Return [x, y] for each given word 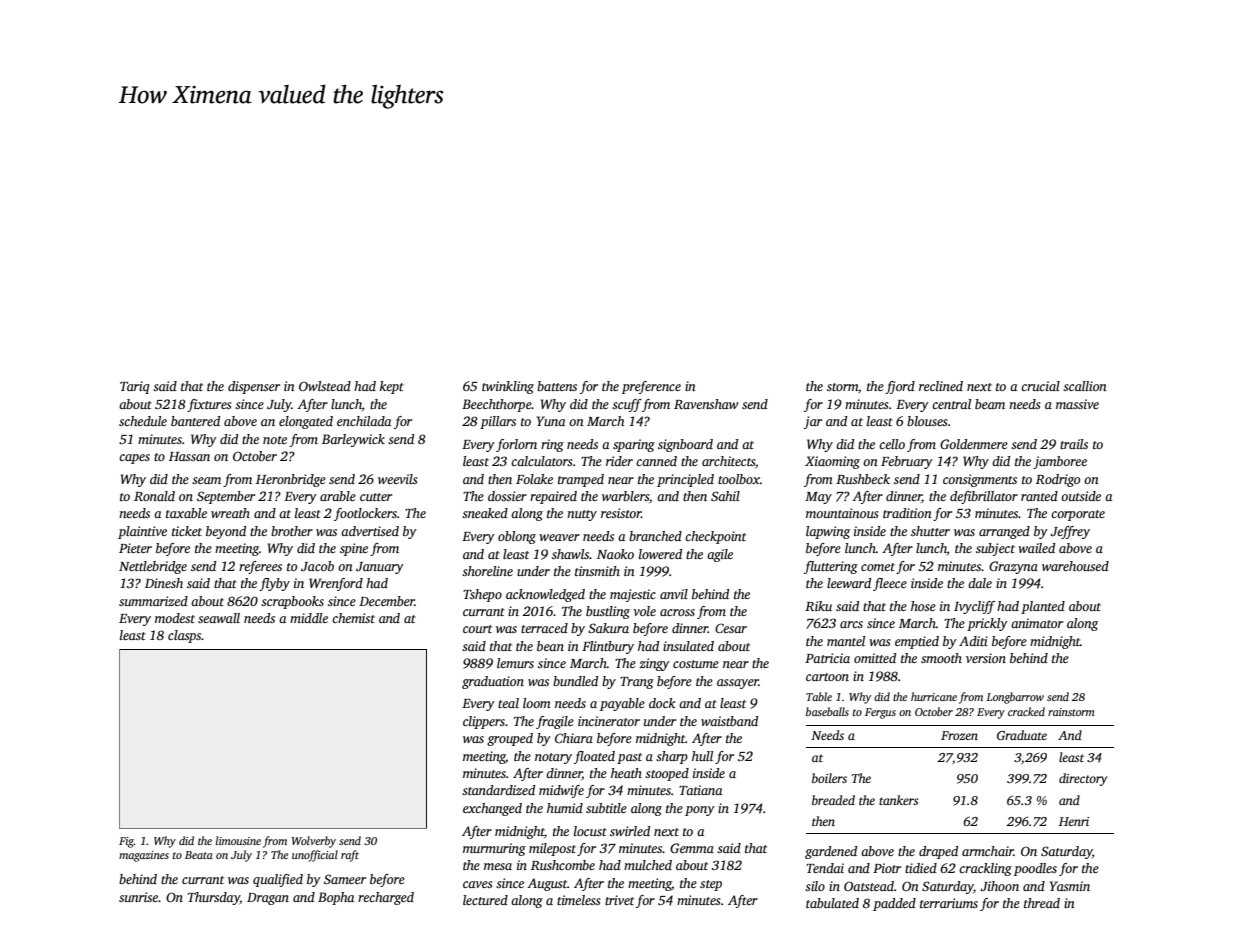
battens [557, 386]
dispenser [254, 387]
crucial [1040, 386]
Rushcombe [563, 865]
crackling [985, 869]
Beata [199, 855]
